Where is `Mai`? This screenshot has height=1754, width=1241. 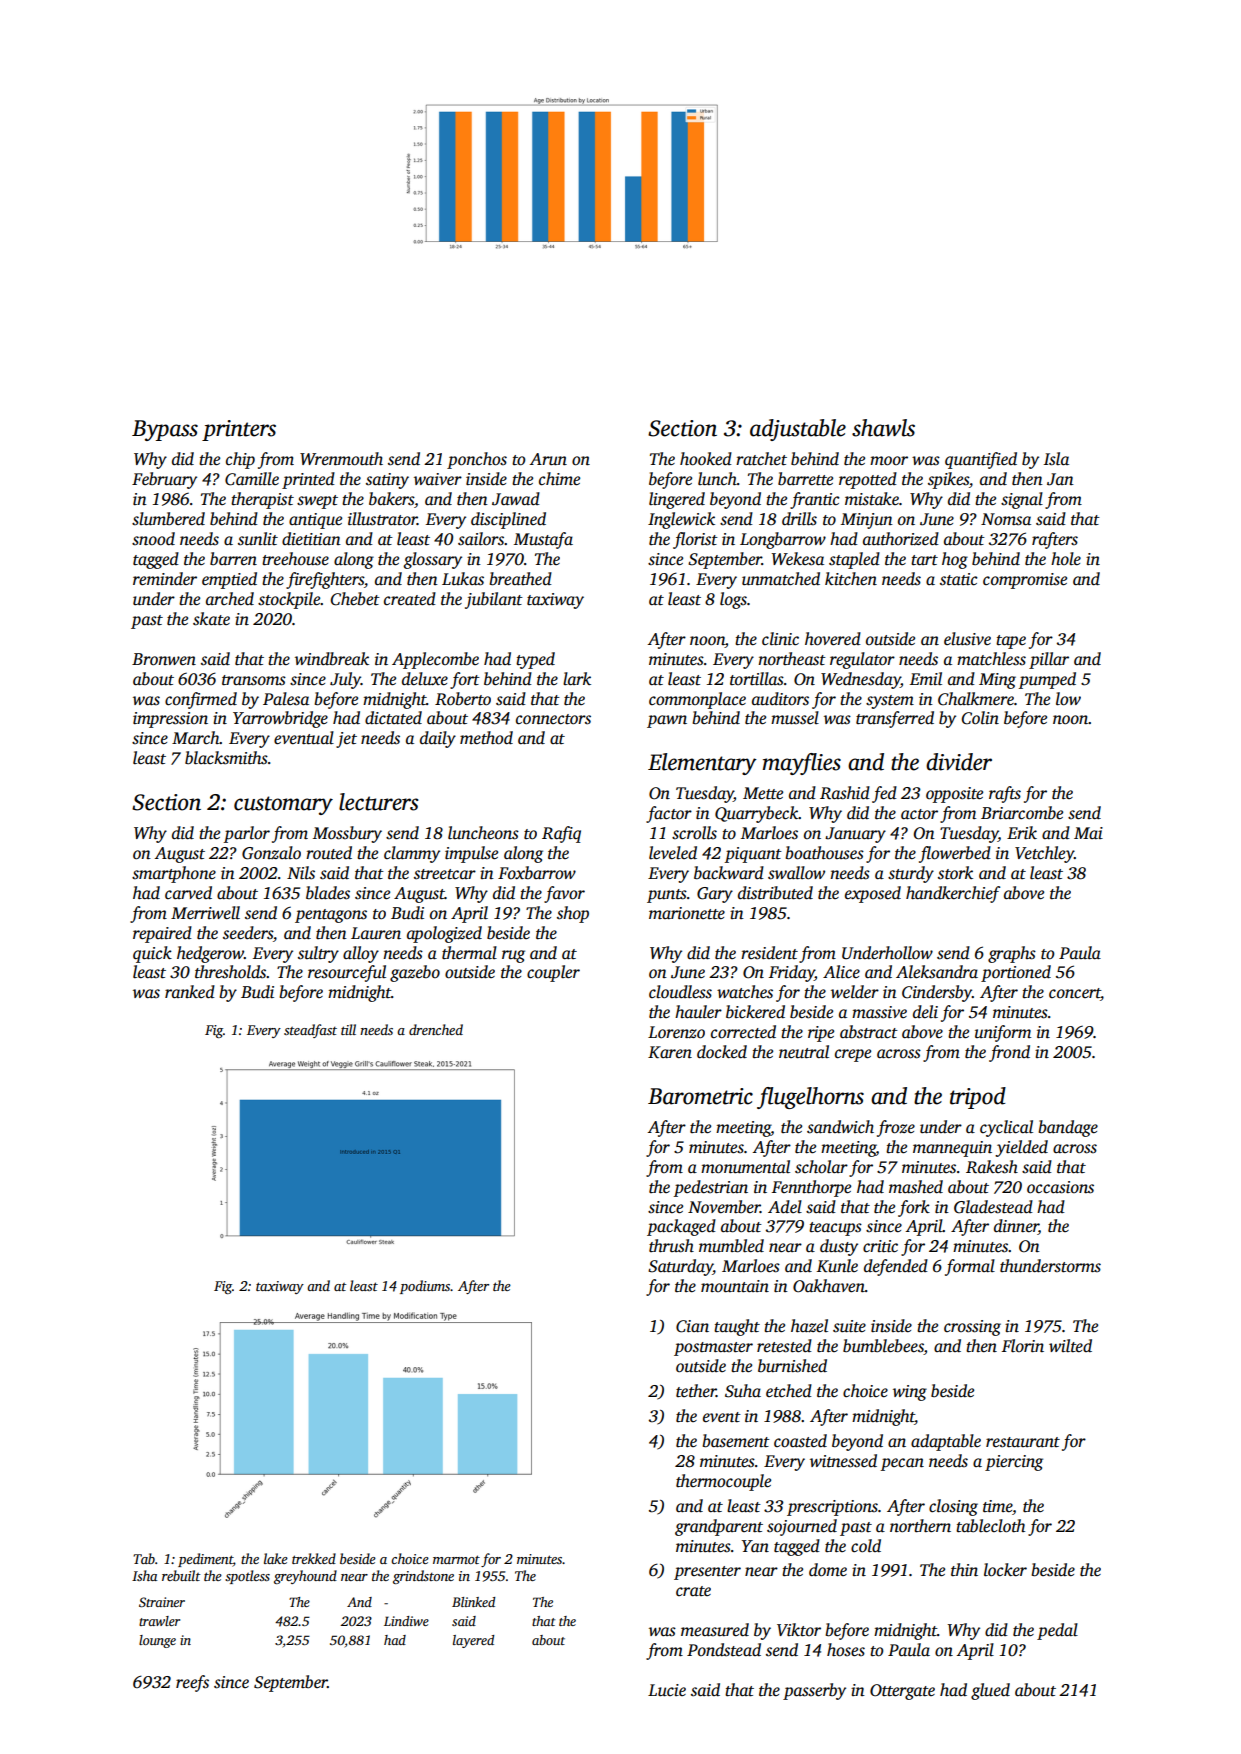
Mai is located at coordinates (1088, 833).
